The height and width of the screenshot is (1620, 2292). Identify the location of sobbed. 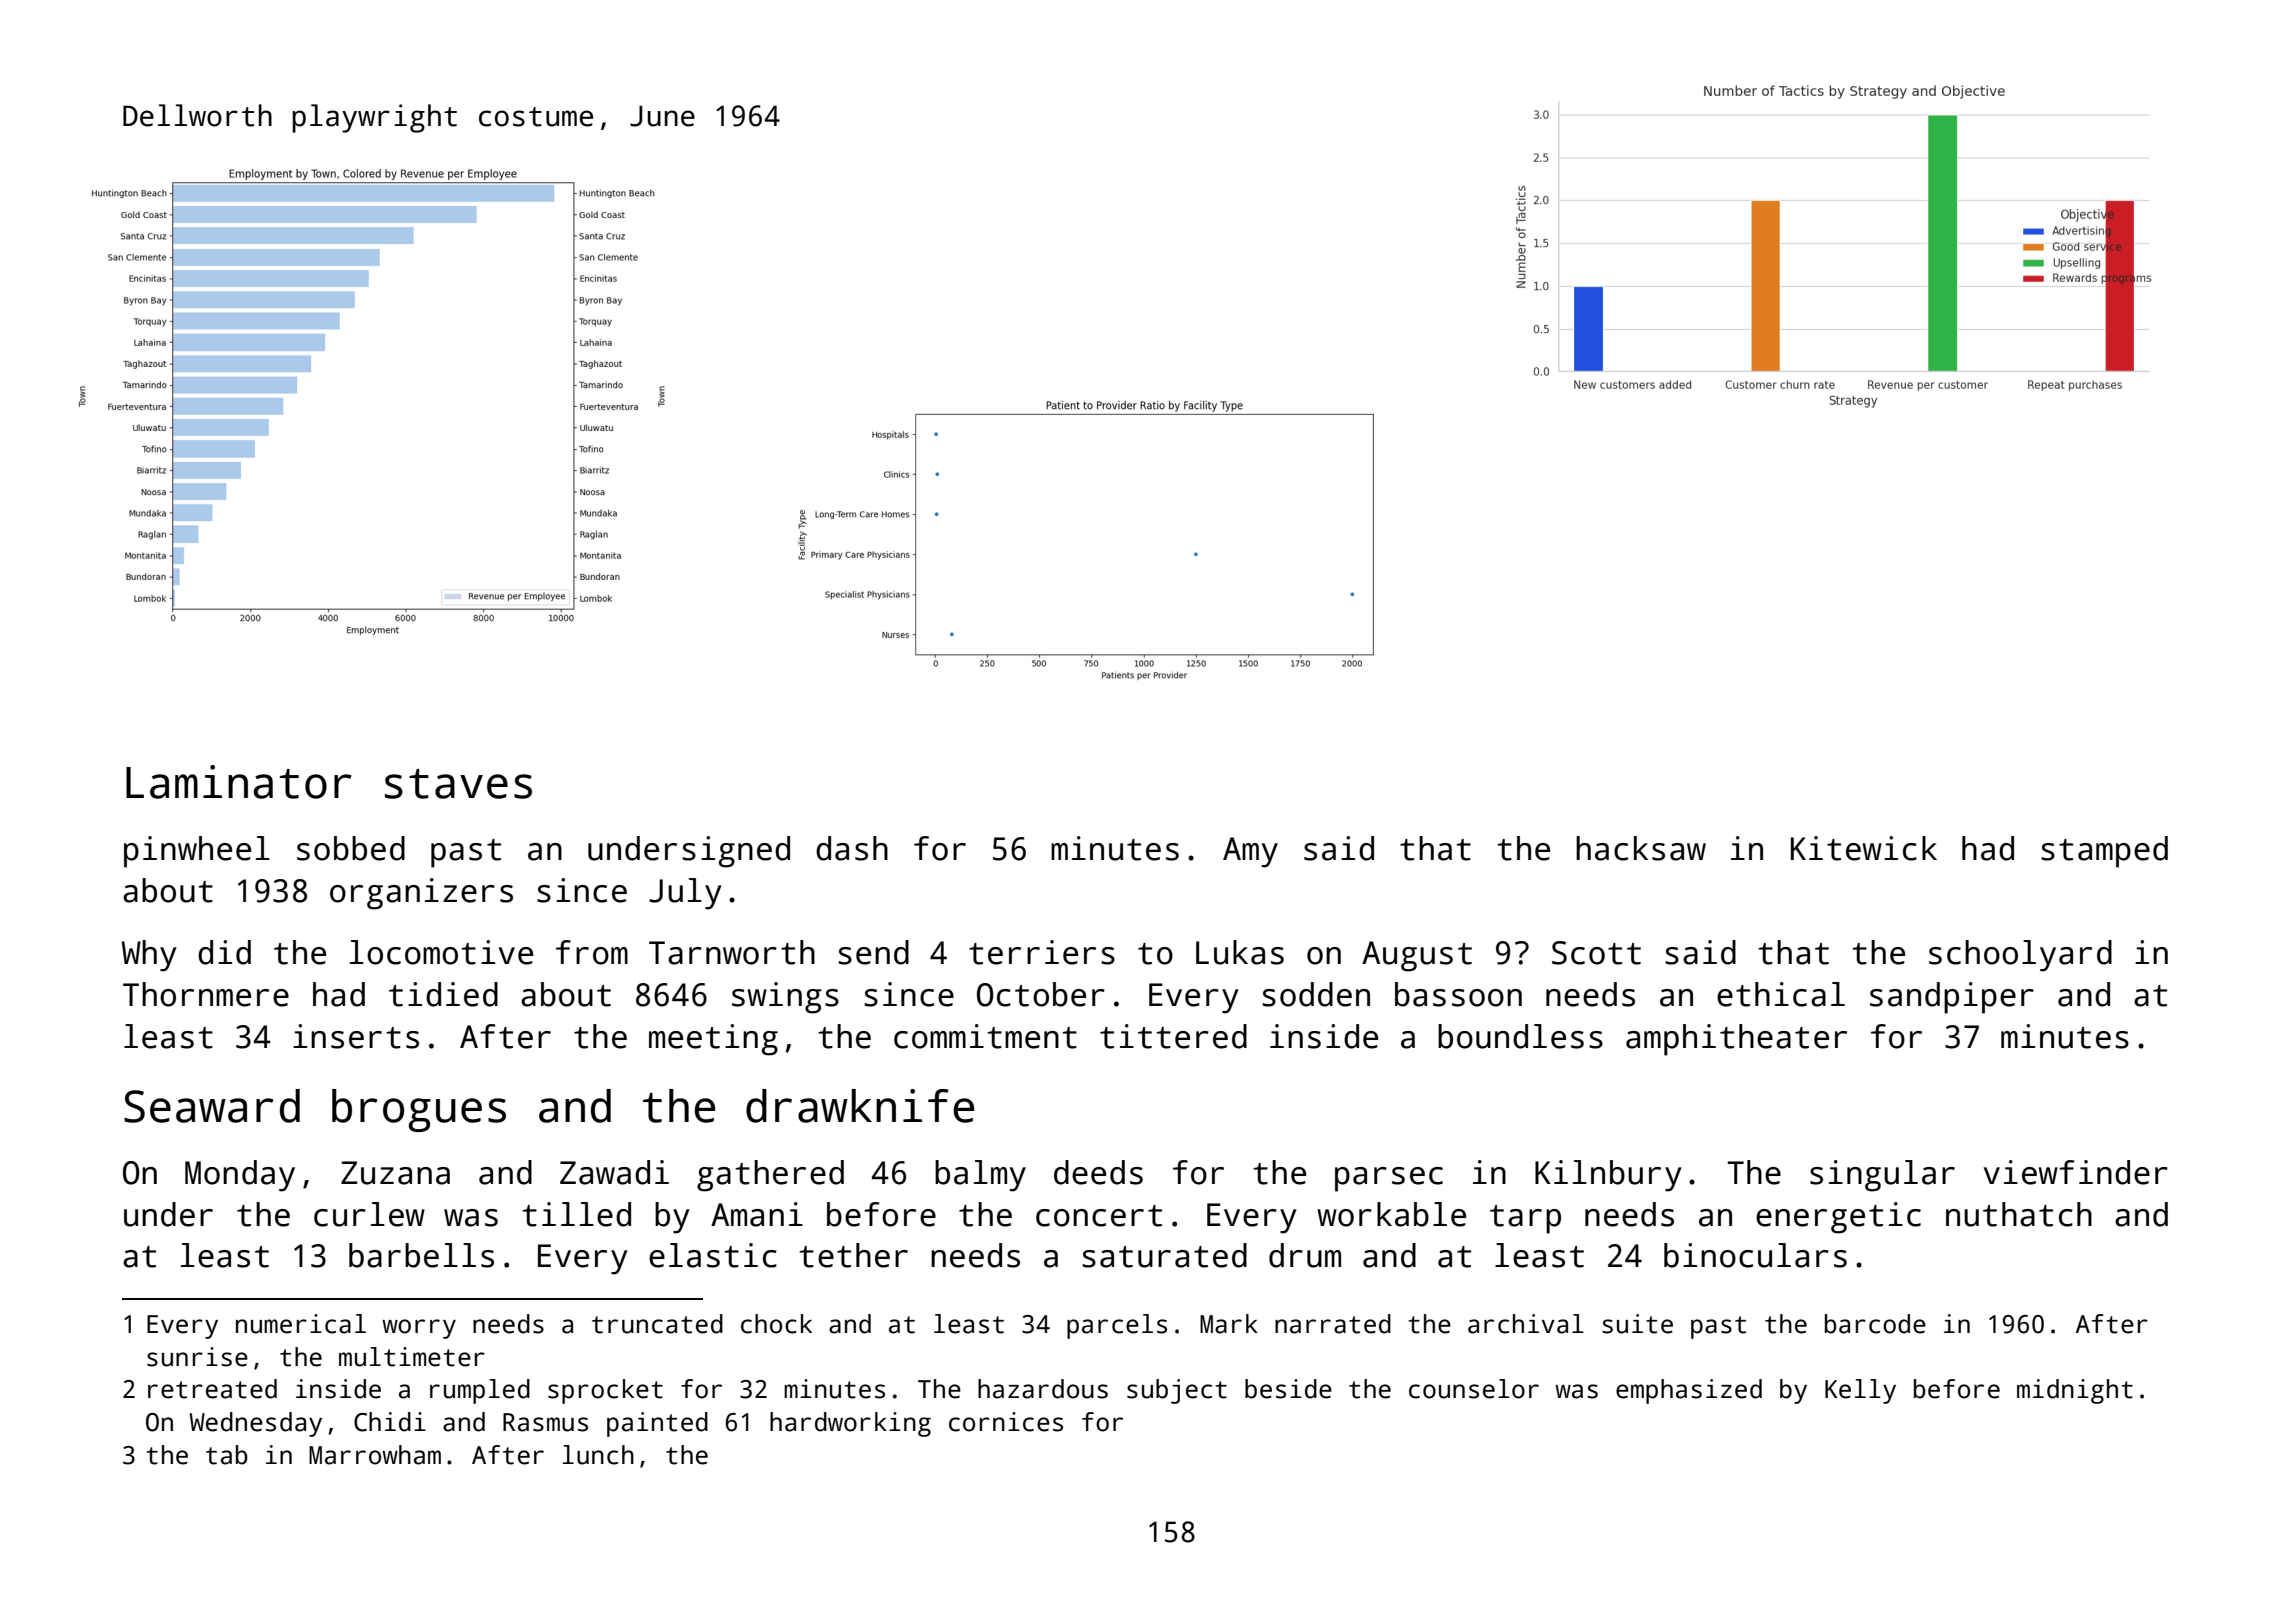
(351, 848).
